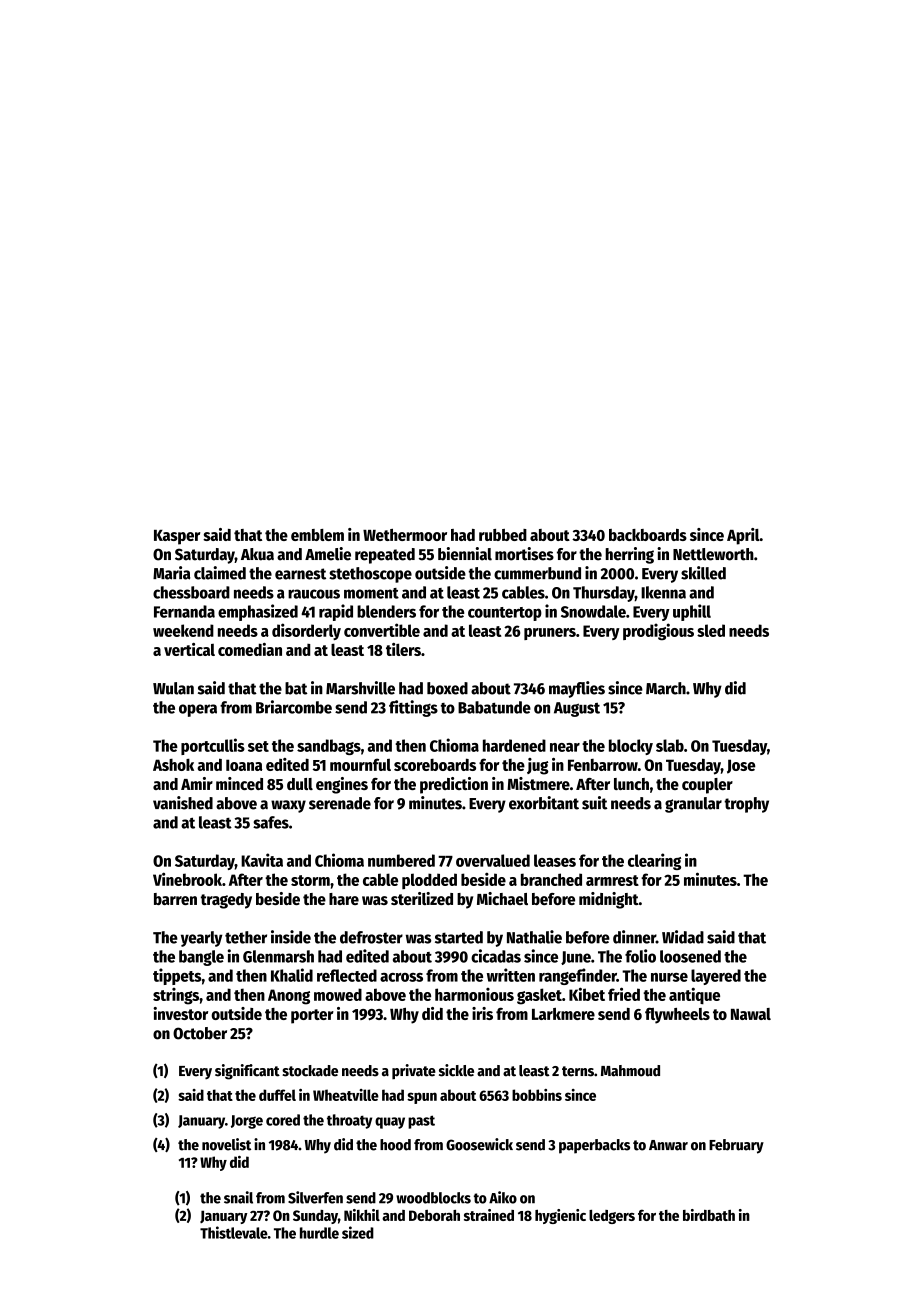 The image size is (924, 1311). Describe the element at coordinates (271, 822) in the screenshot. I see `safes` at that location.
